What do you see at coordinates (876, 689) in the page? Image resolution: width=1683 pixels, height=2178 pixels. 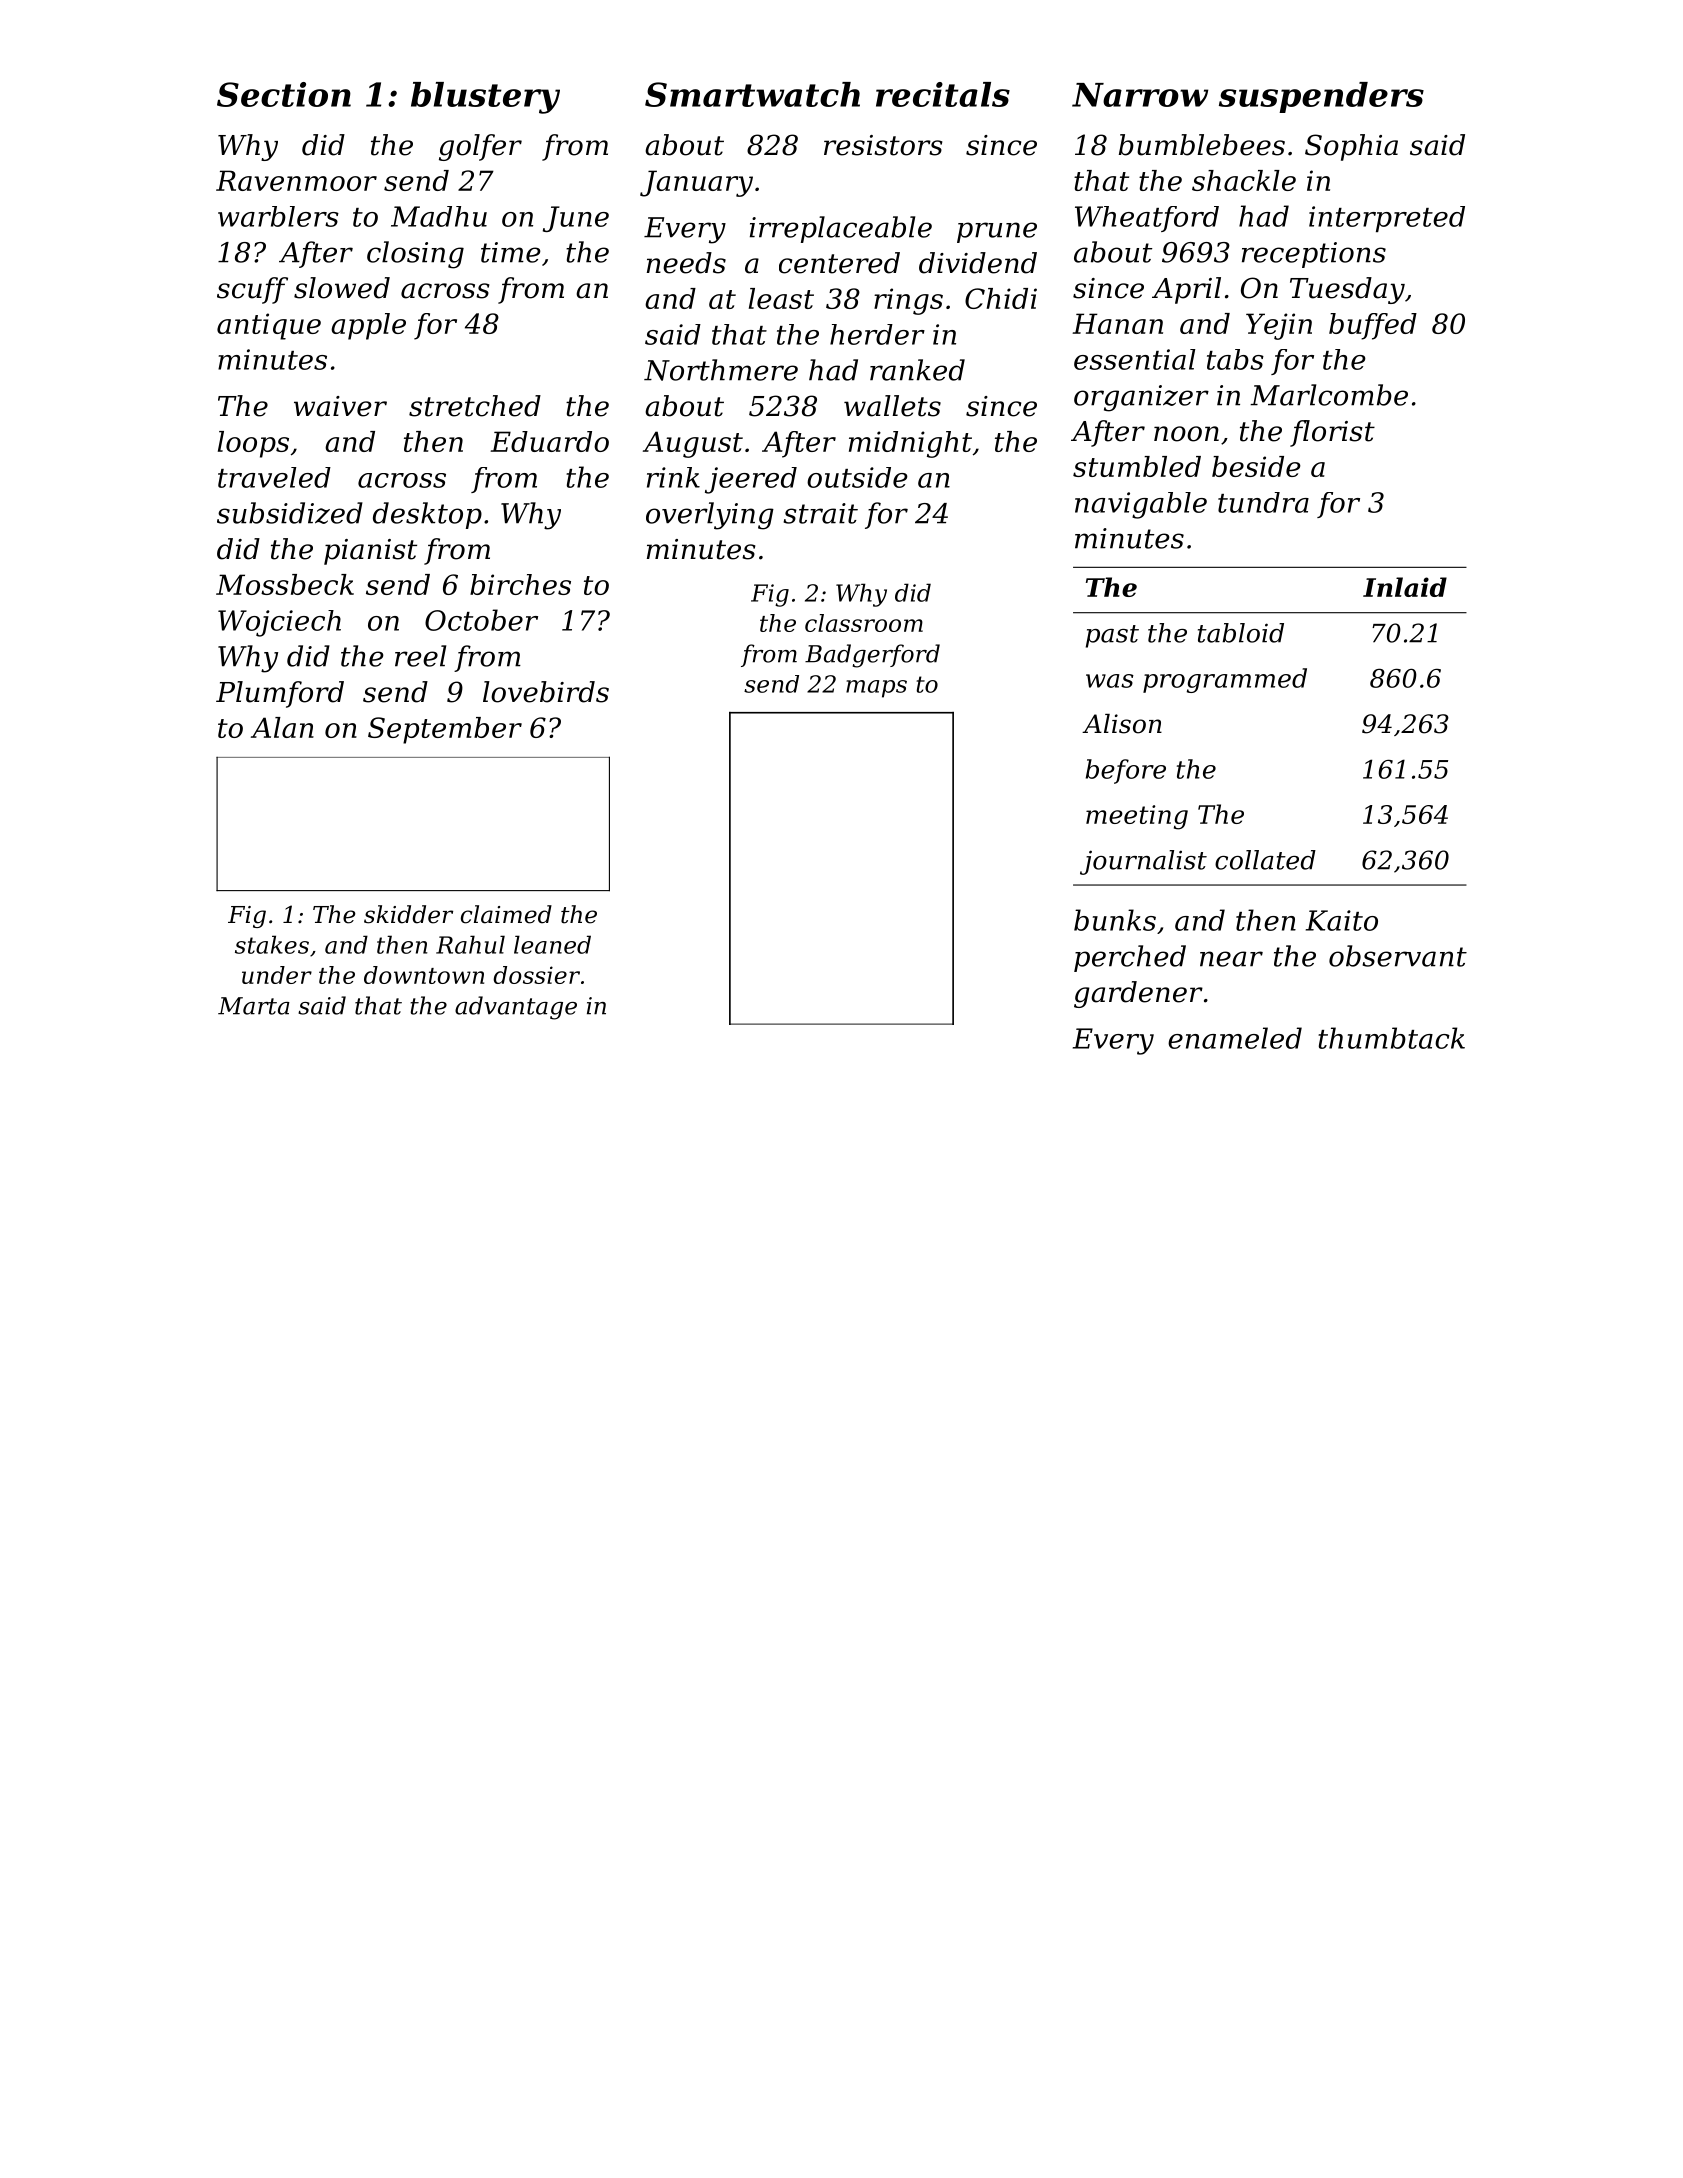 I see `maps` at bounding box center [876, 689].
